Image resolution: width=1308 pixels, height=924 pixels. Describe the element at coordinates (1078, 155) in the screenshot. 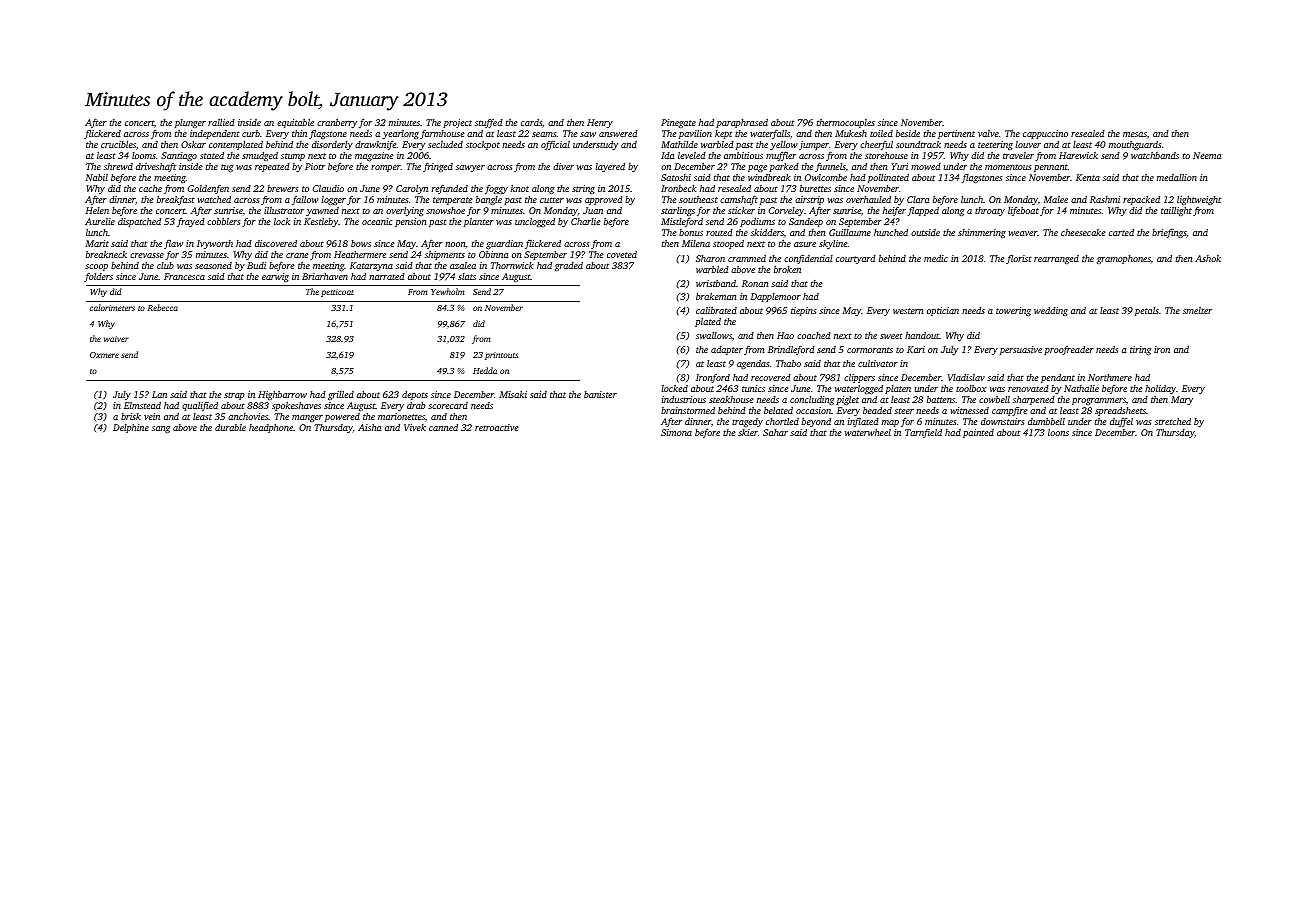

I see `Harewick` at that location.
